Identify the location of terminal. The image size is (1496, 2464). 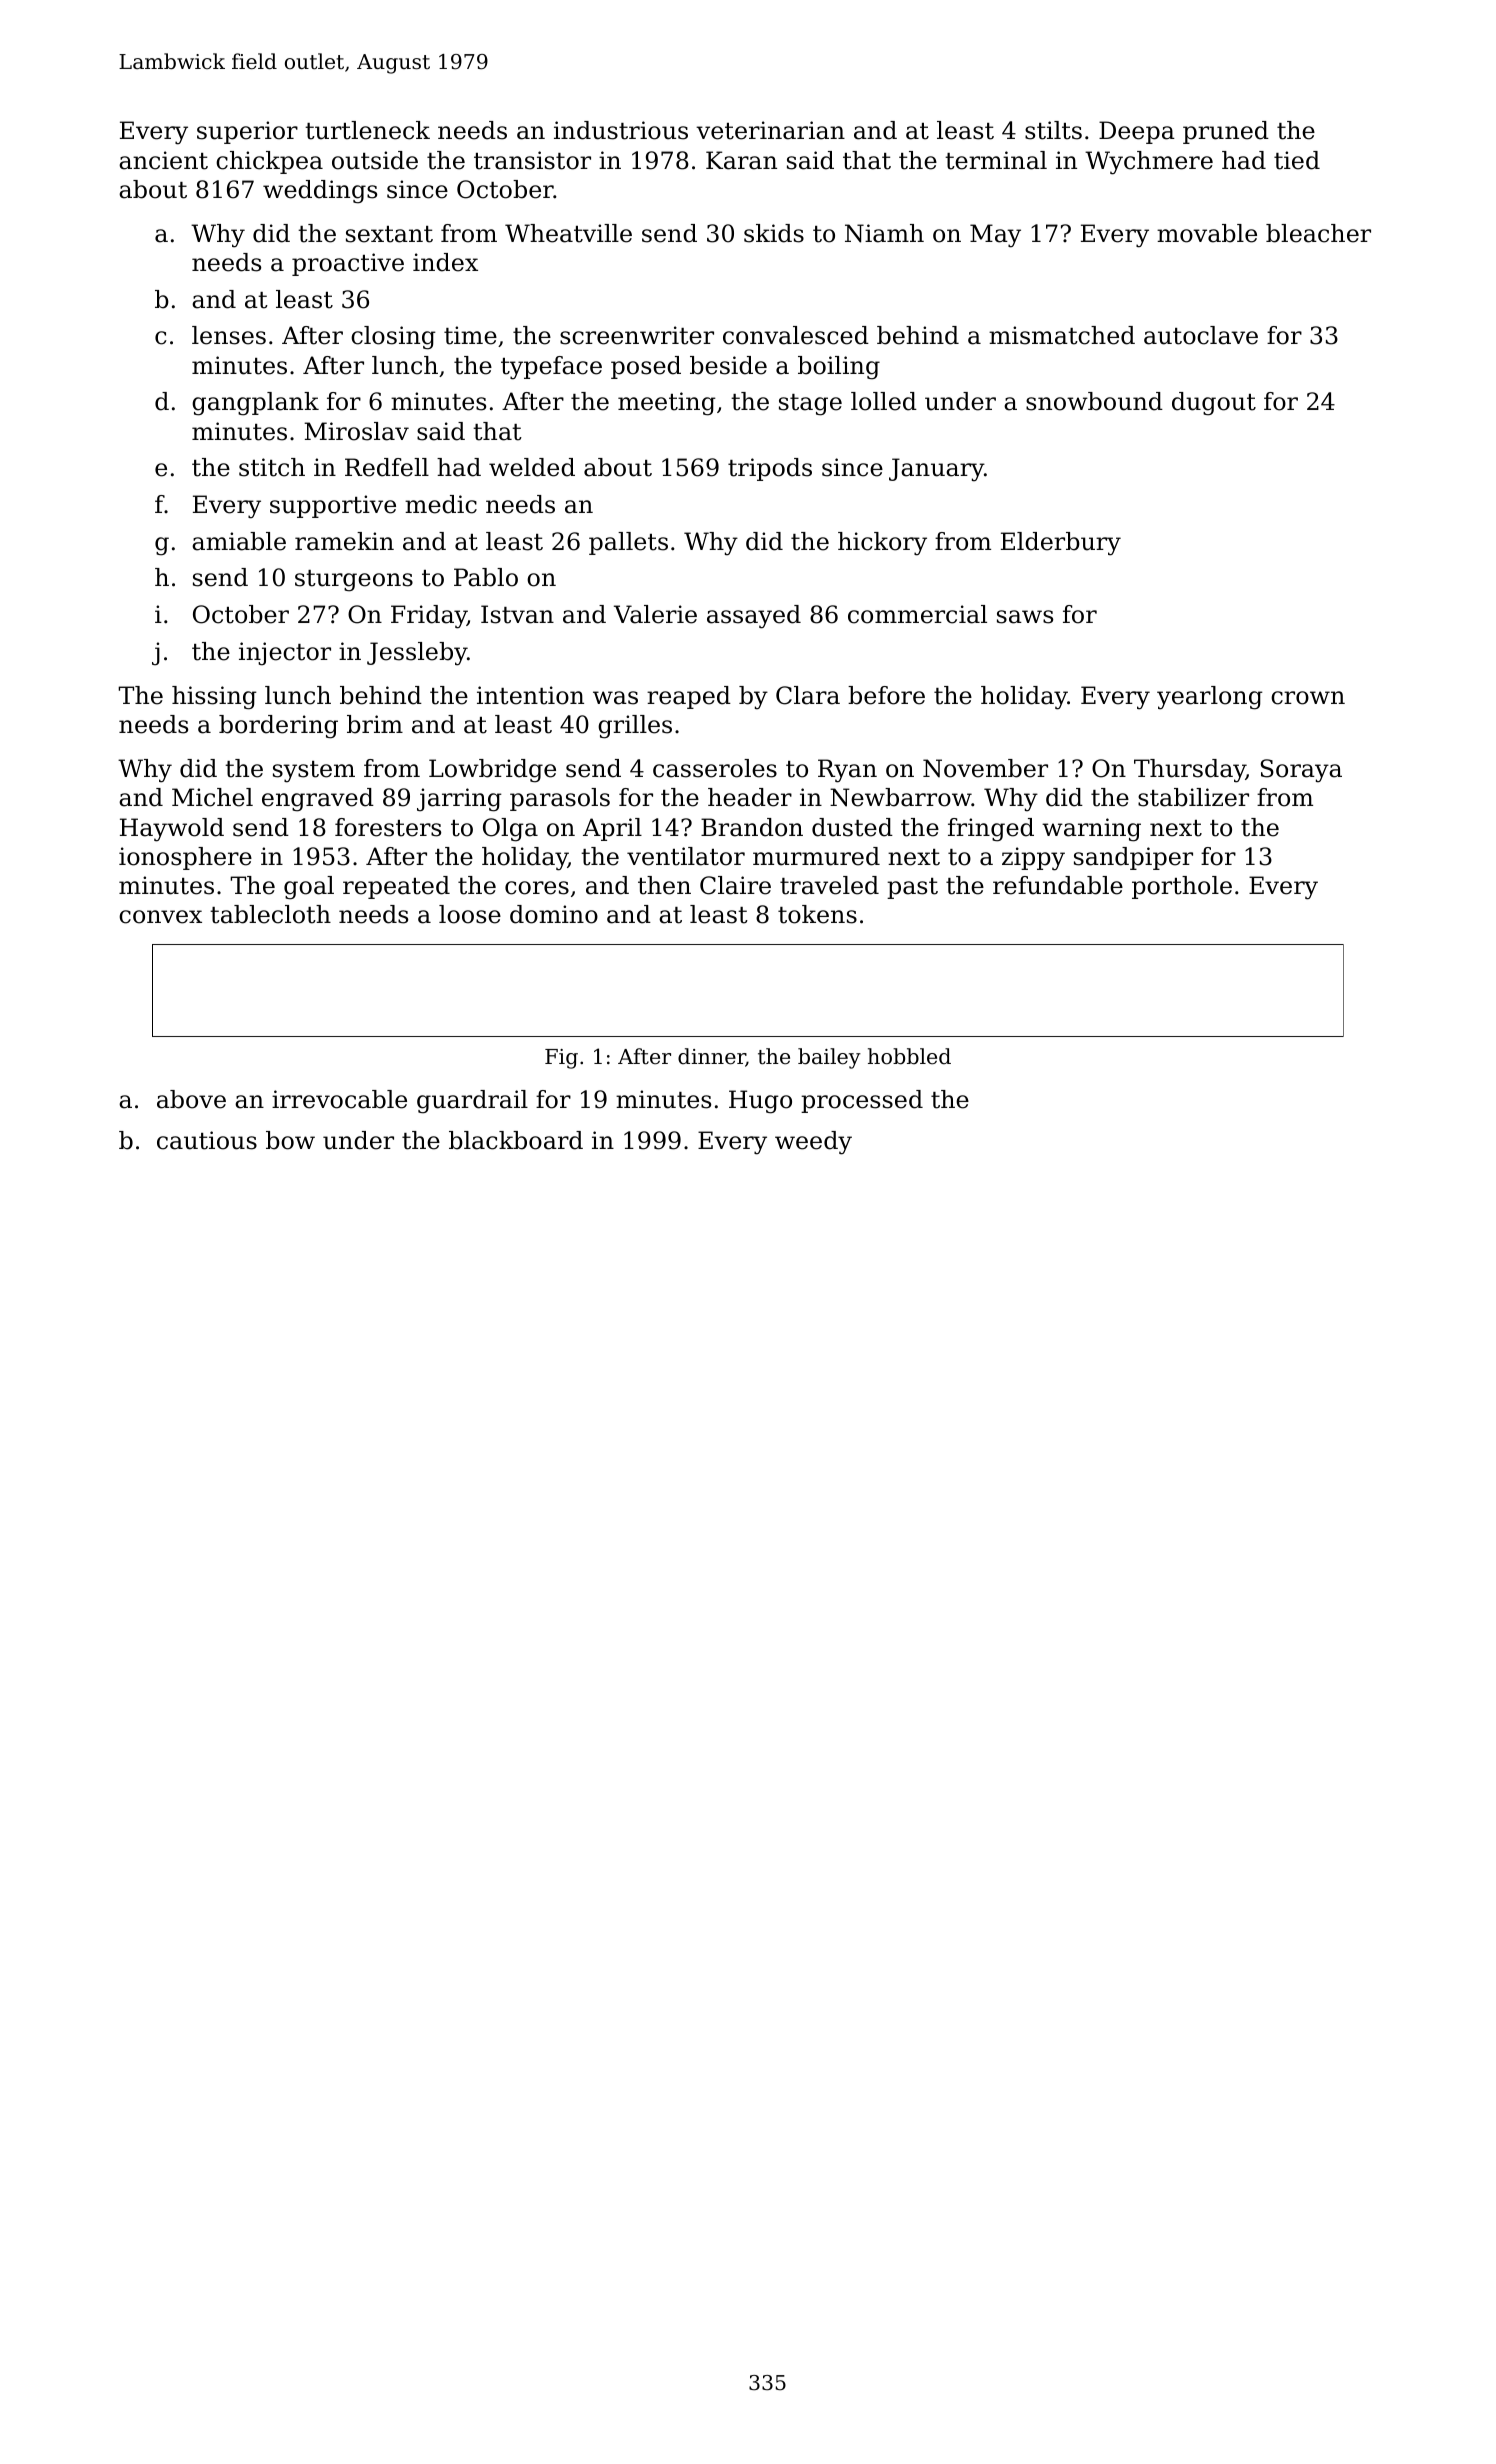
(996, 160).
